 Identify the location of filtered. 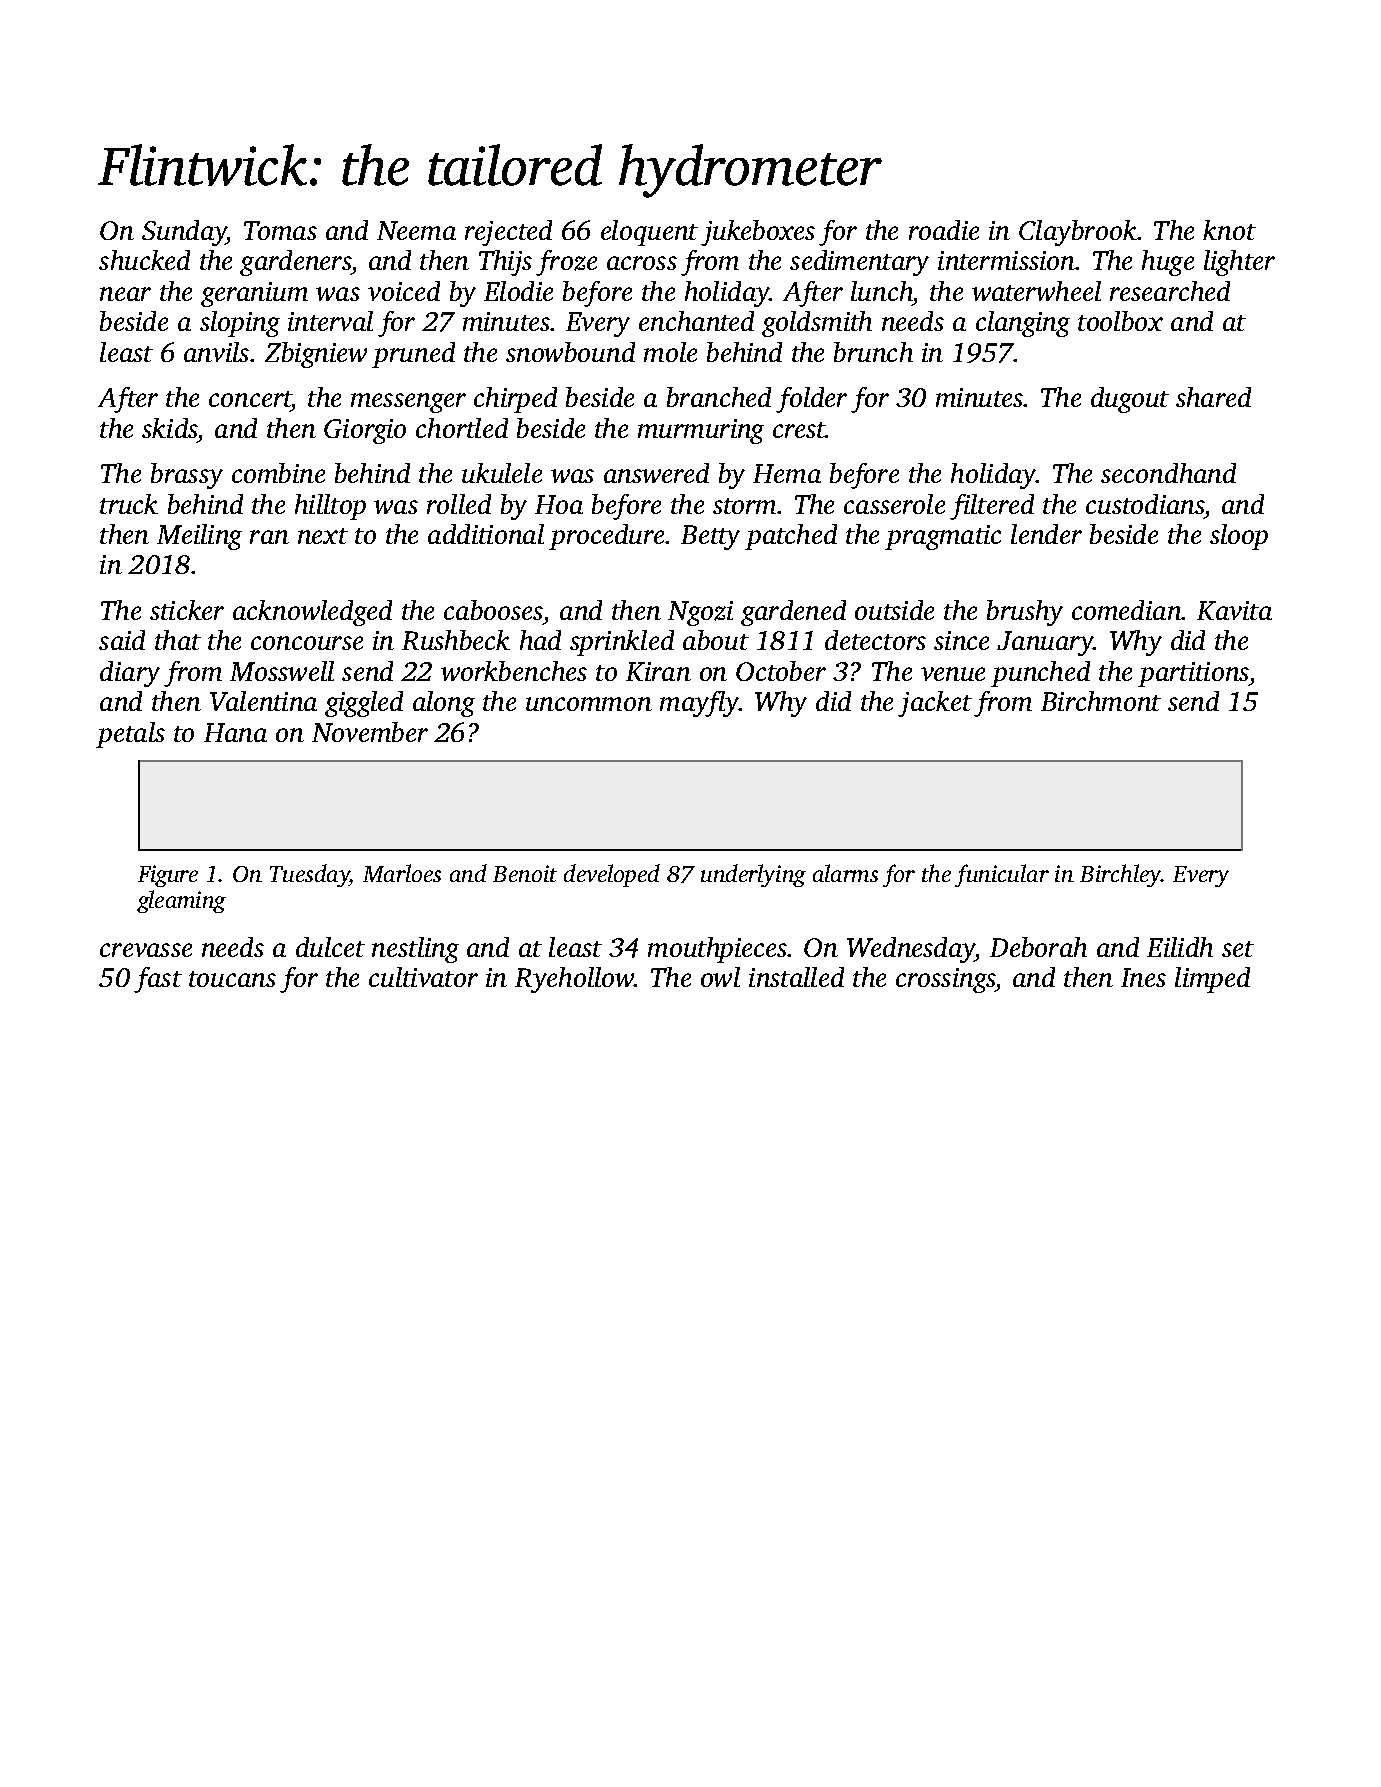
(992, 507).
